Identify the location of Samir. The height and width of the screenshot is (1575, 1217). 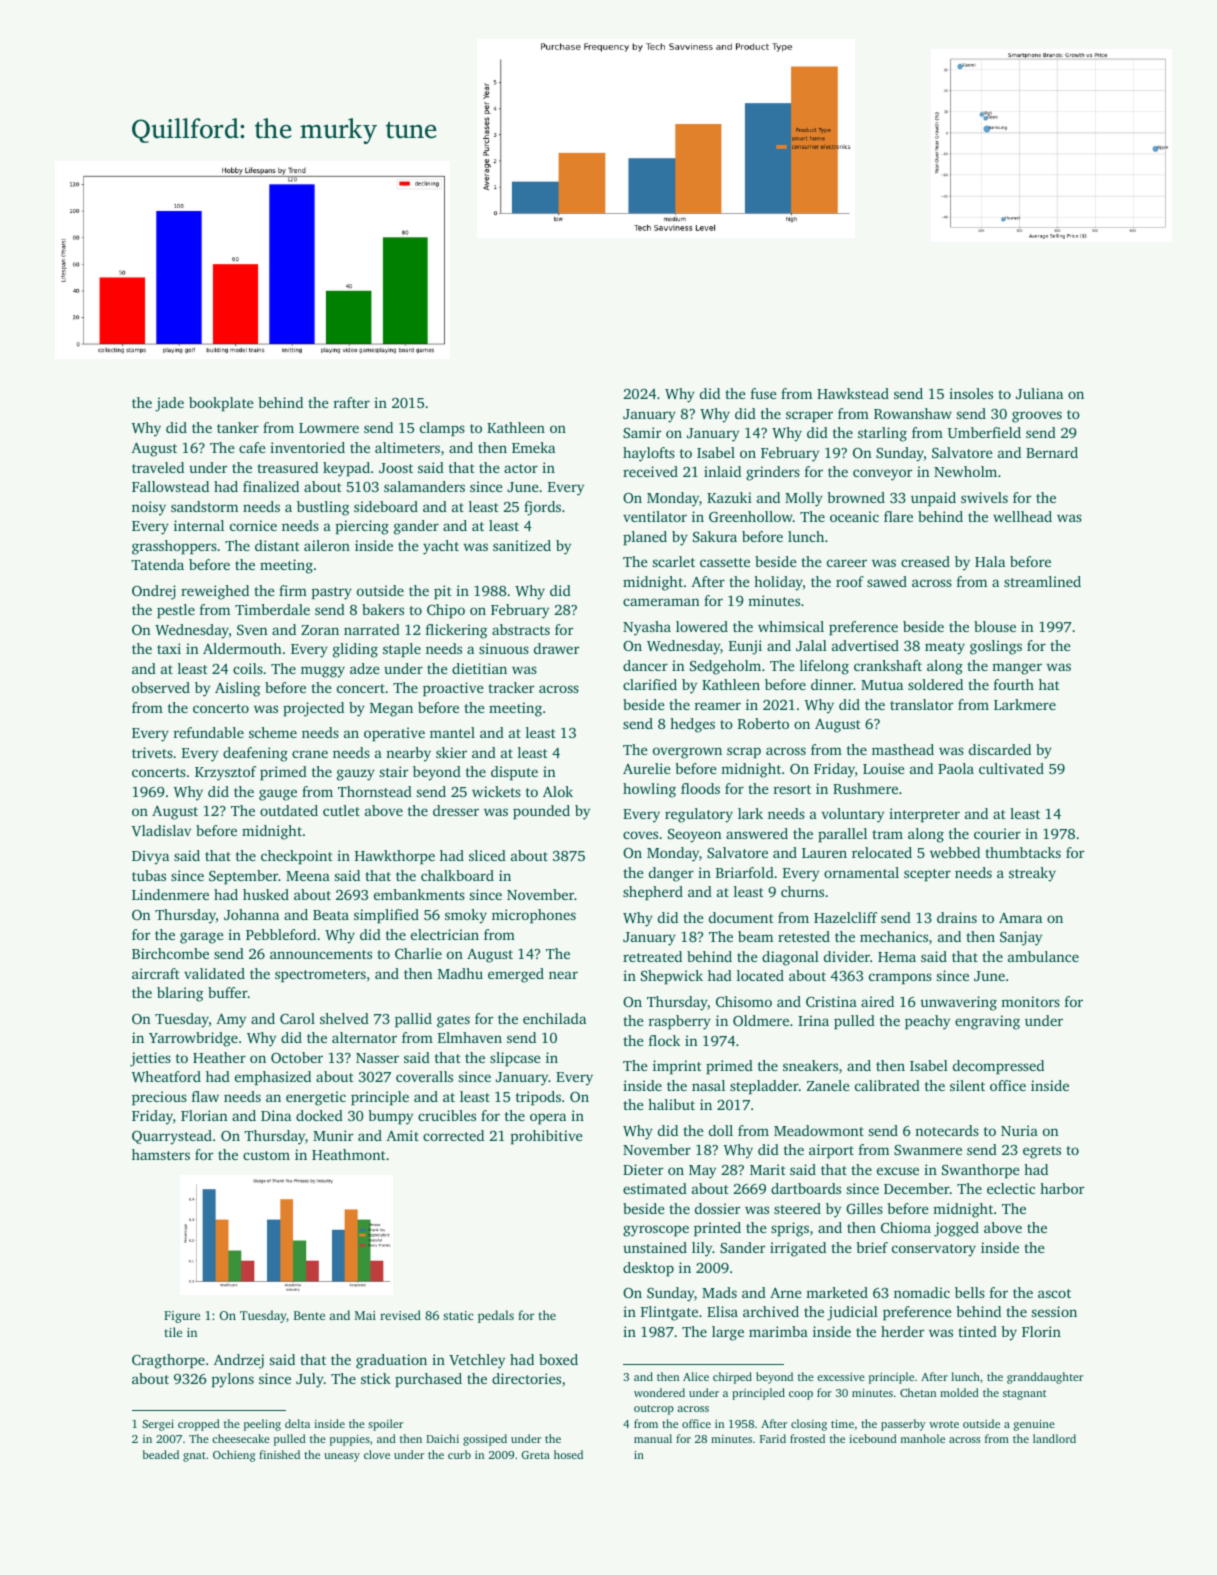
(642, 432).
